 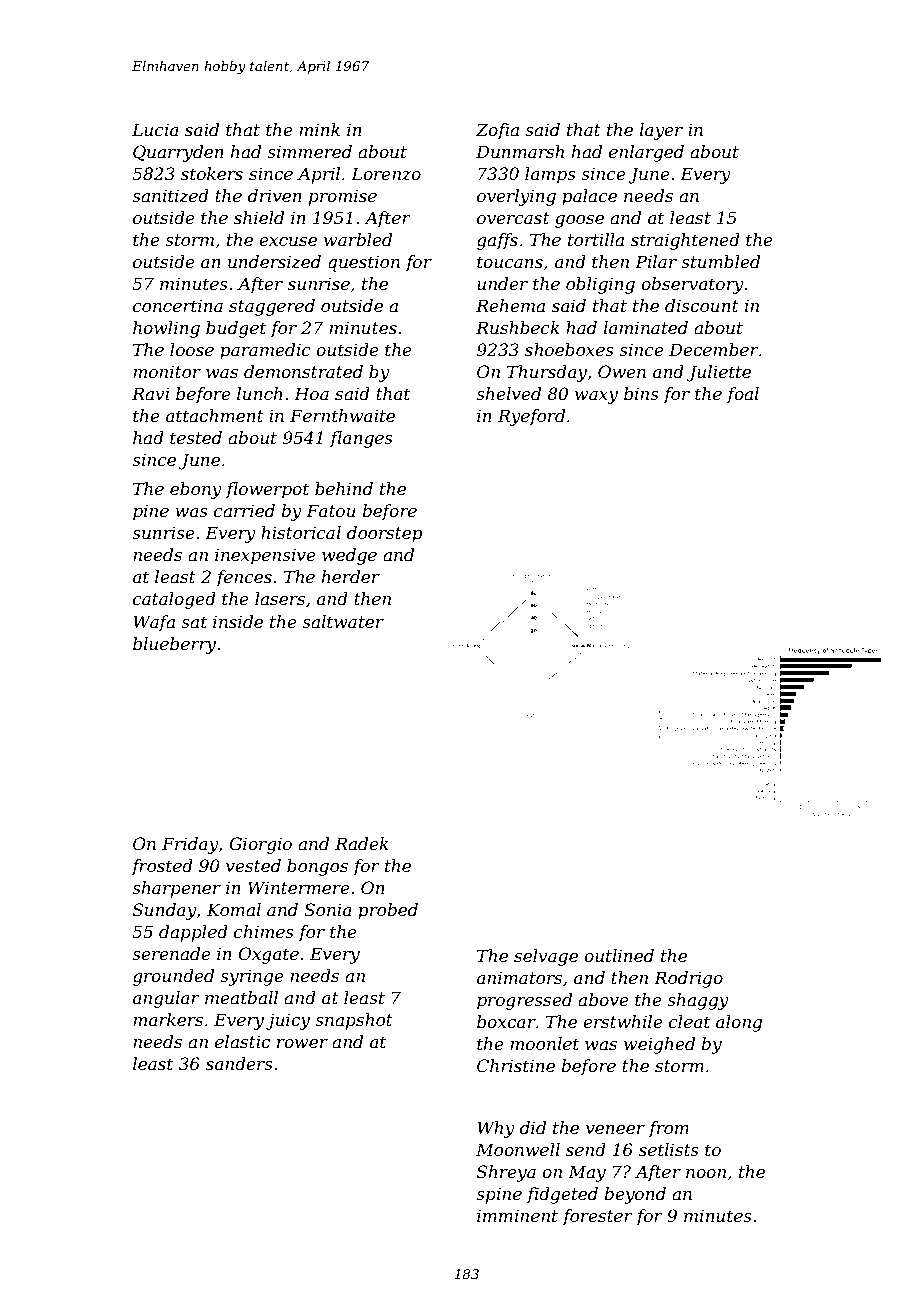 What do you see at coordinates (719, 373) in the document?
I see `Juliette` at bounding box center [719, 373].
